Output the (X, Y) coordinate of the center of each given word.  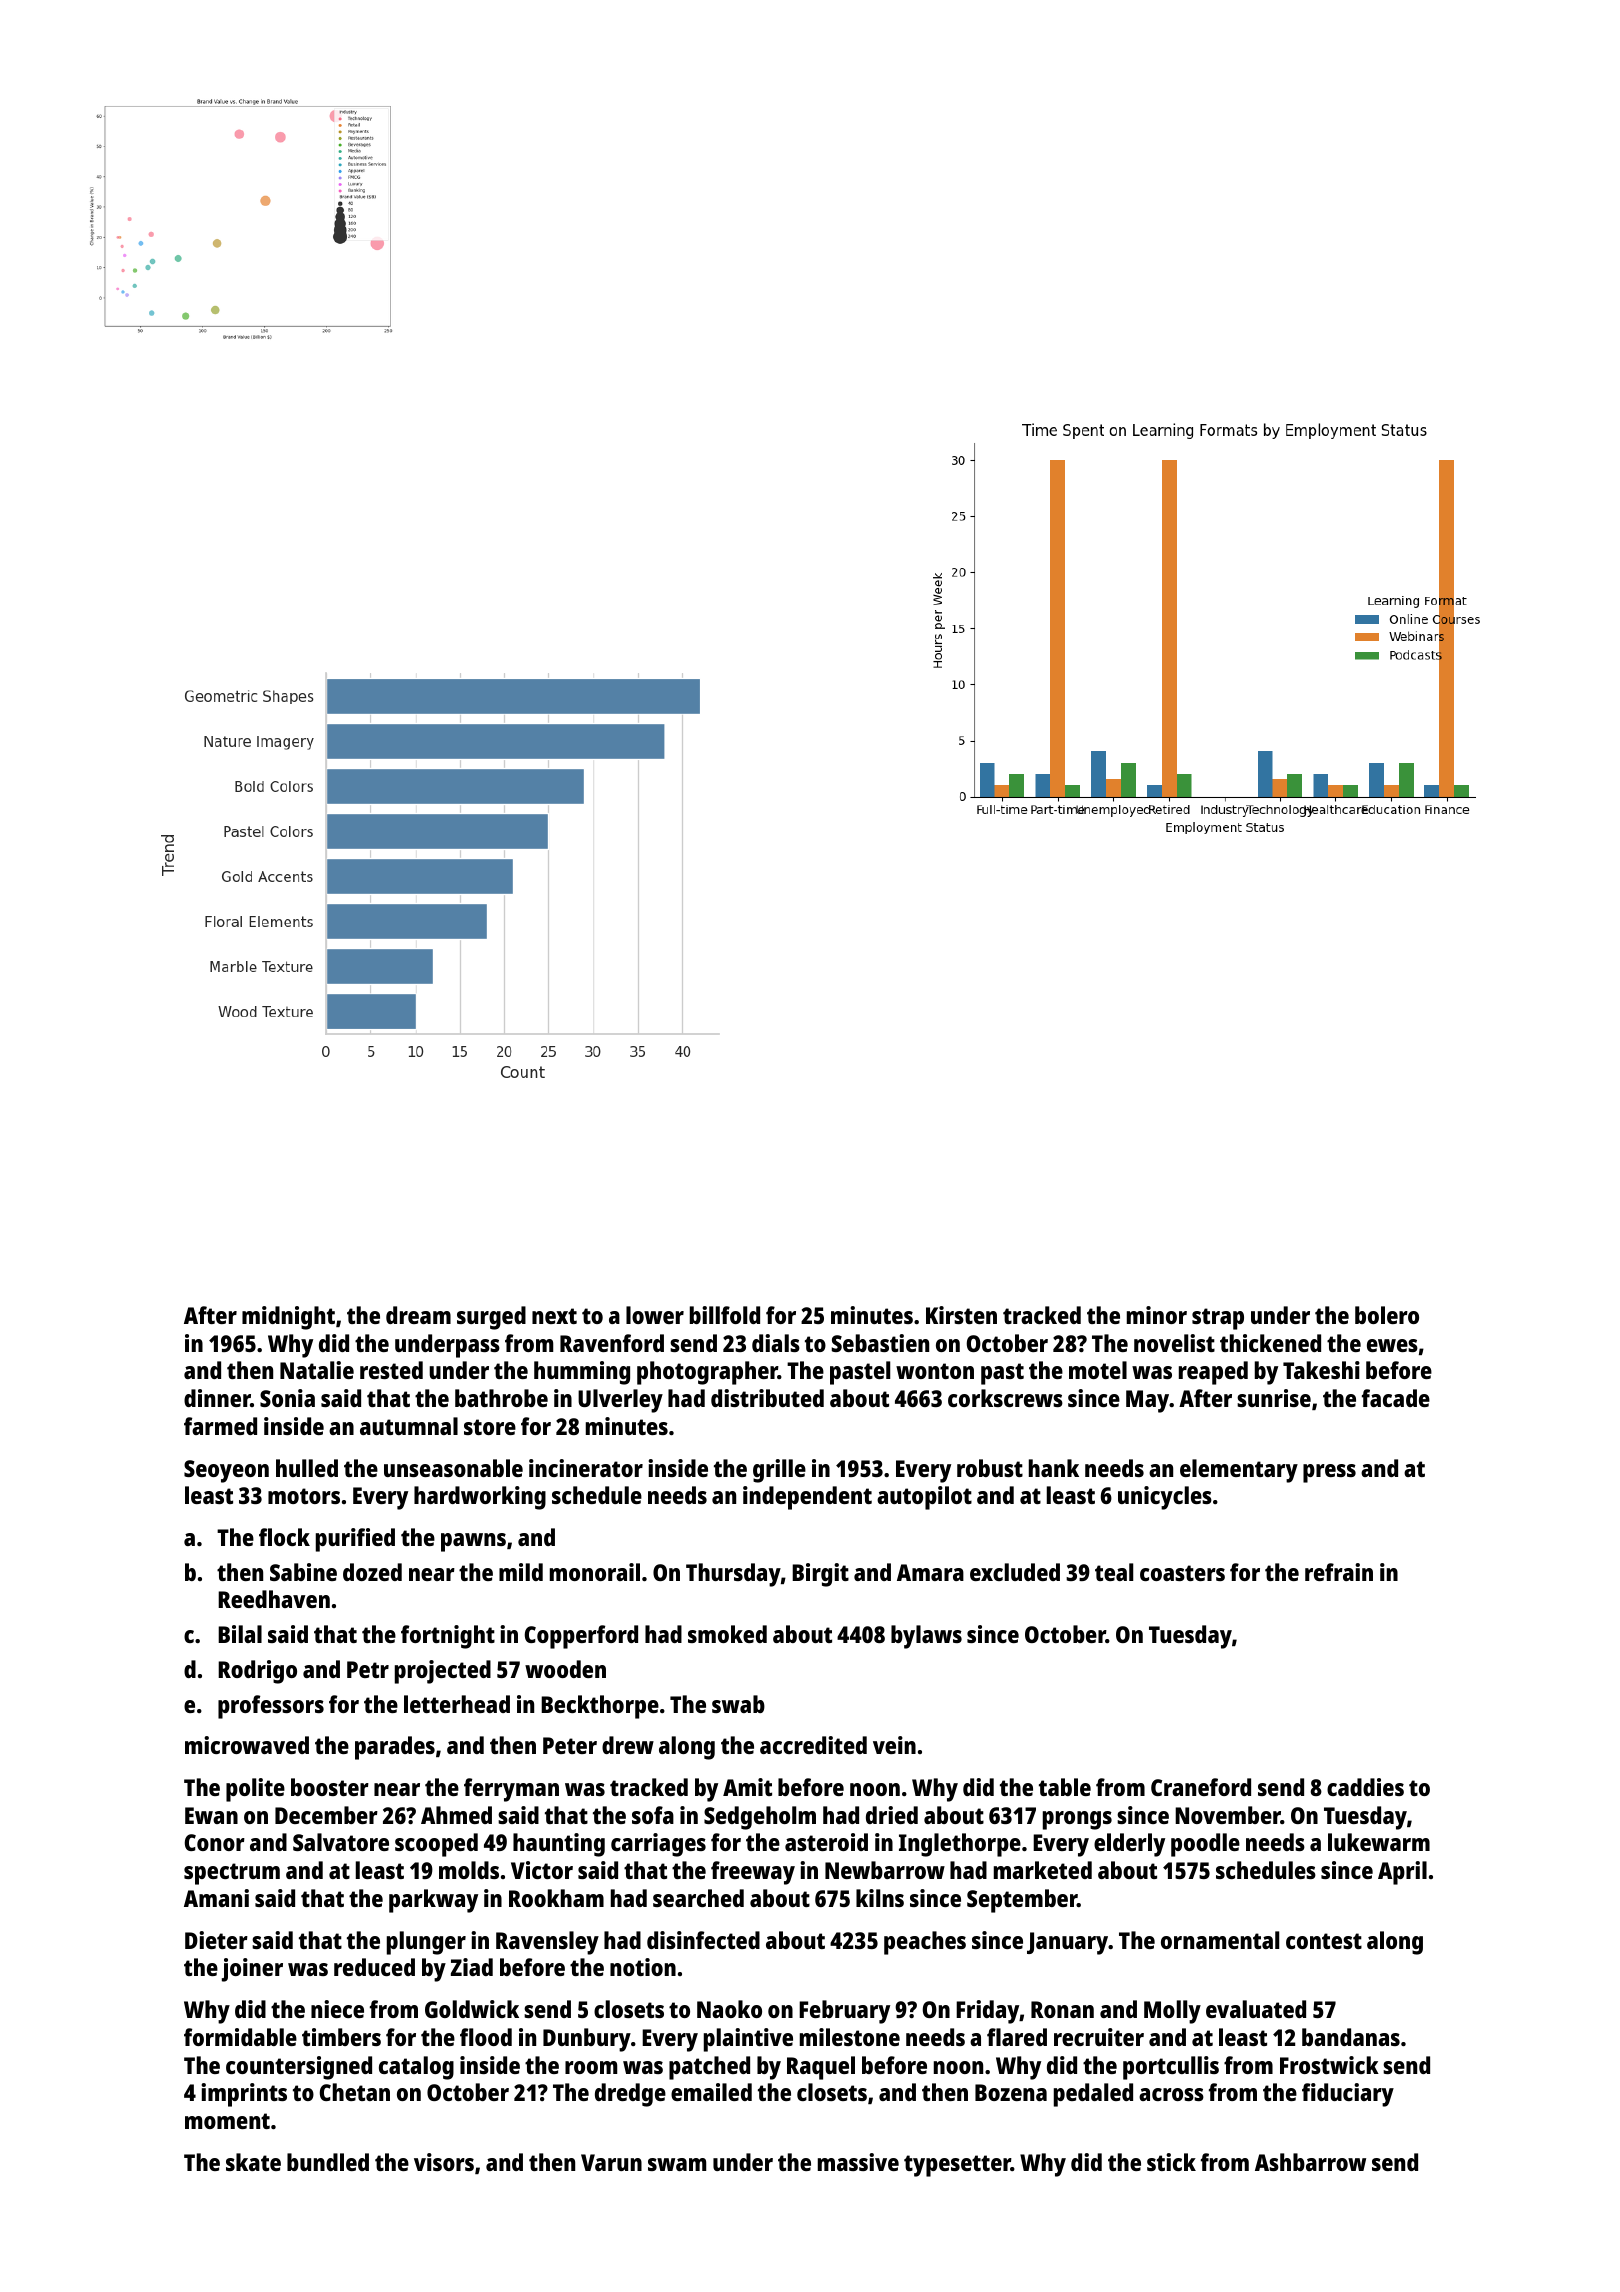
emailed (711, 2092)
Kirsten (961, 1315)
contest (1324, 1941)
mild (521, 1572)
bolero (1387, 1315)
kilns (880, 1898)
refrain (1339, 1572)
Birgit (820, 1575)
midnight (288, 1318)
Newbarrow (885, 1870)
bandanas (1351, 2037)
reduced (374, 1967)
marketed (1043, 1870)
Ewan (211, 1815)
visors (444, 2162)
